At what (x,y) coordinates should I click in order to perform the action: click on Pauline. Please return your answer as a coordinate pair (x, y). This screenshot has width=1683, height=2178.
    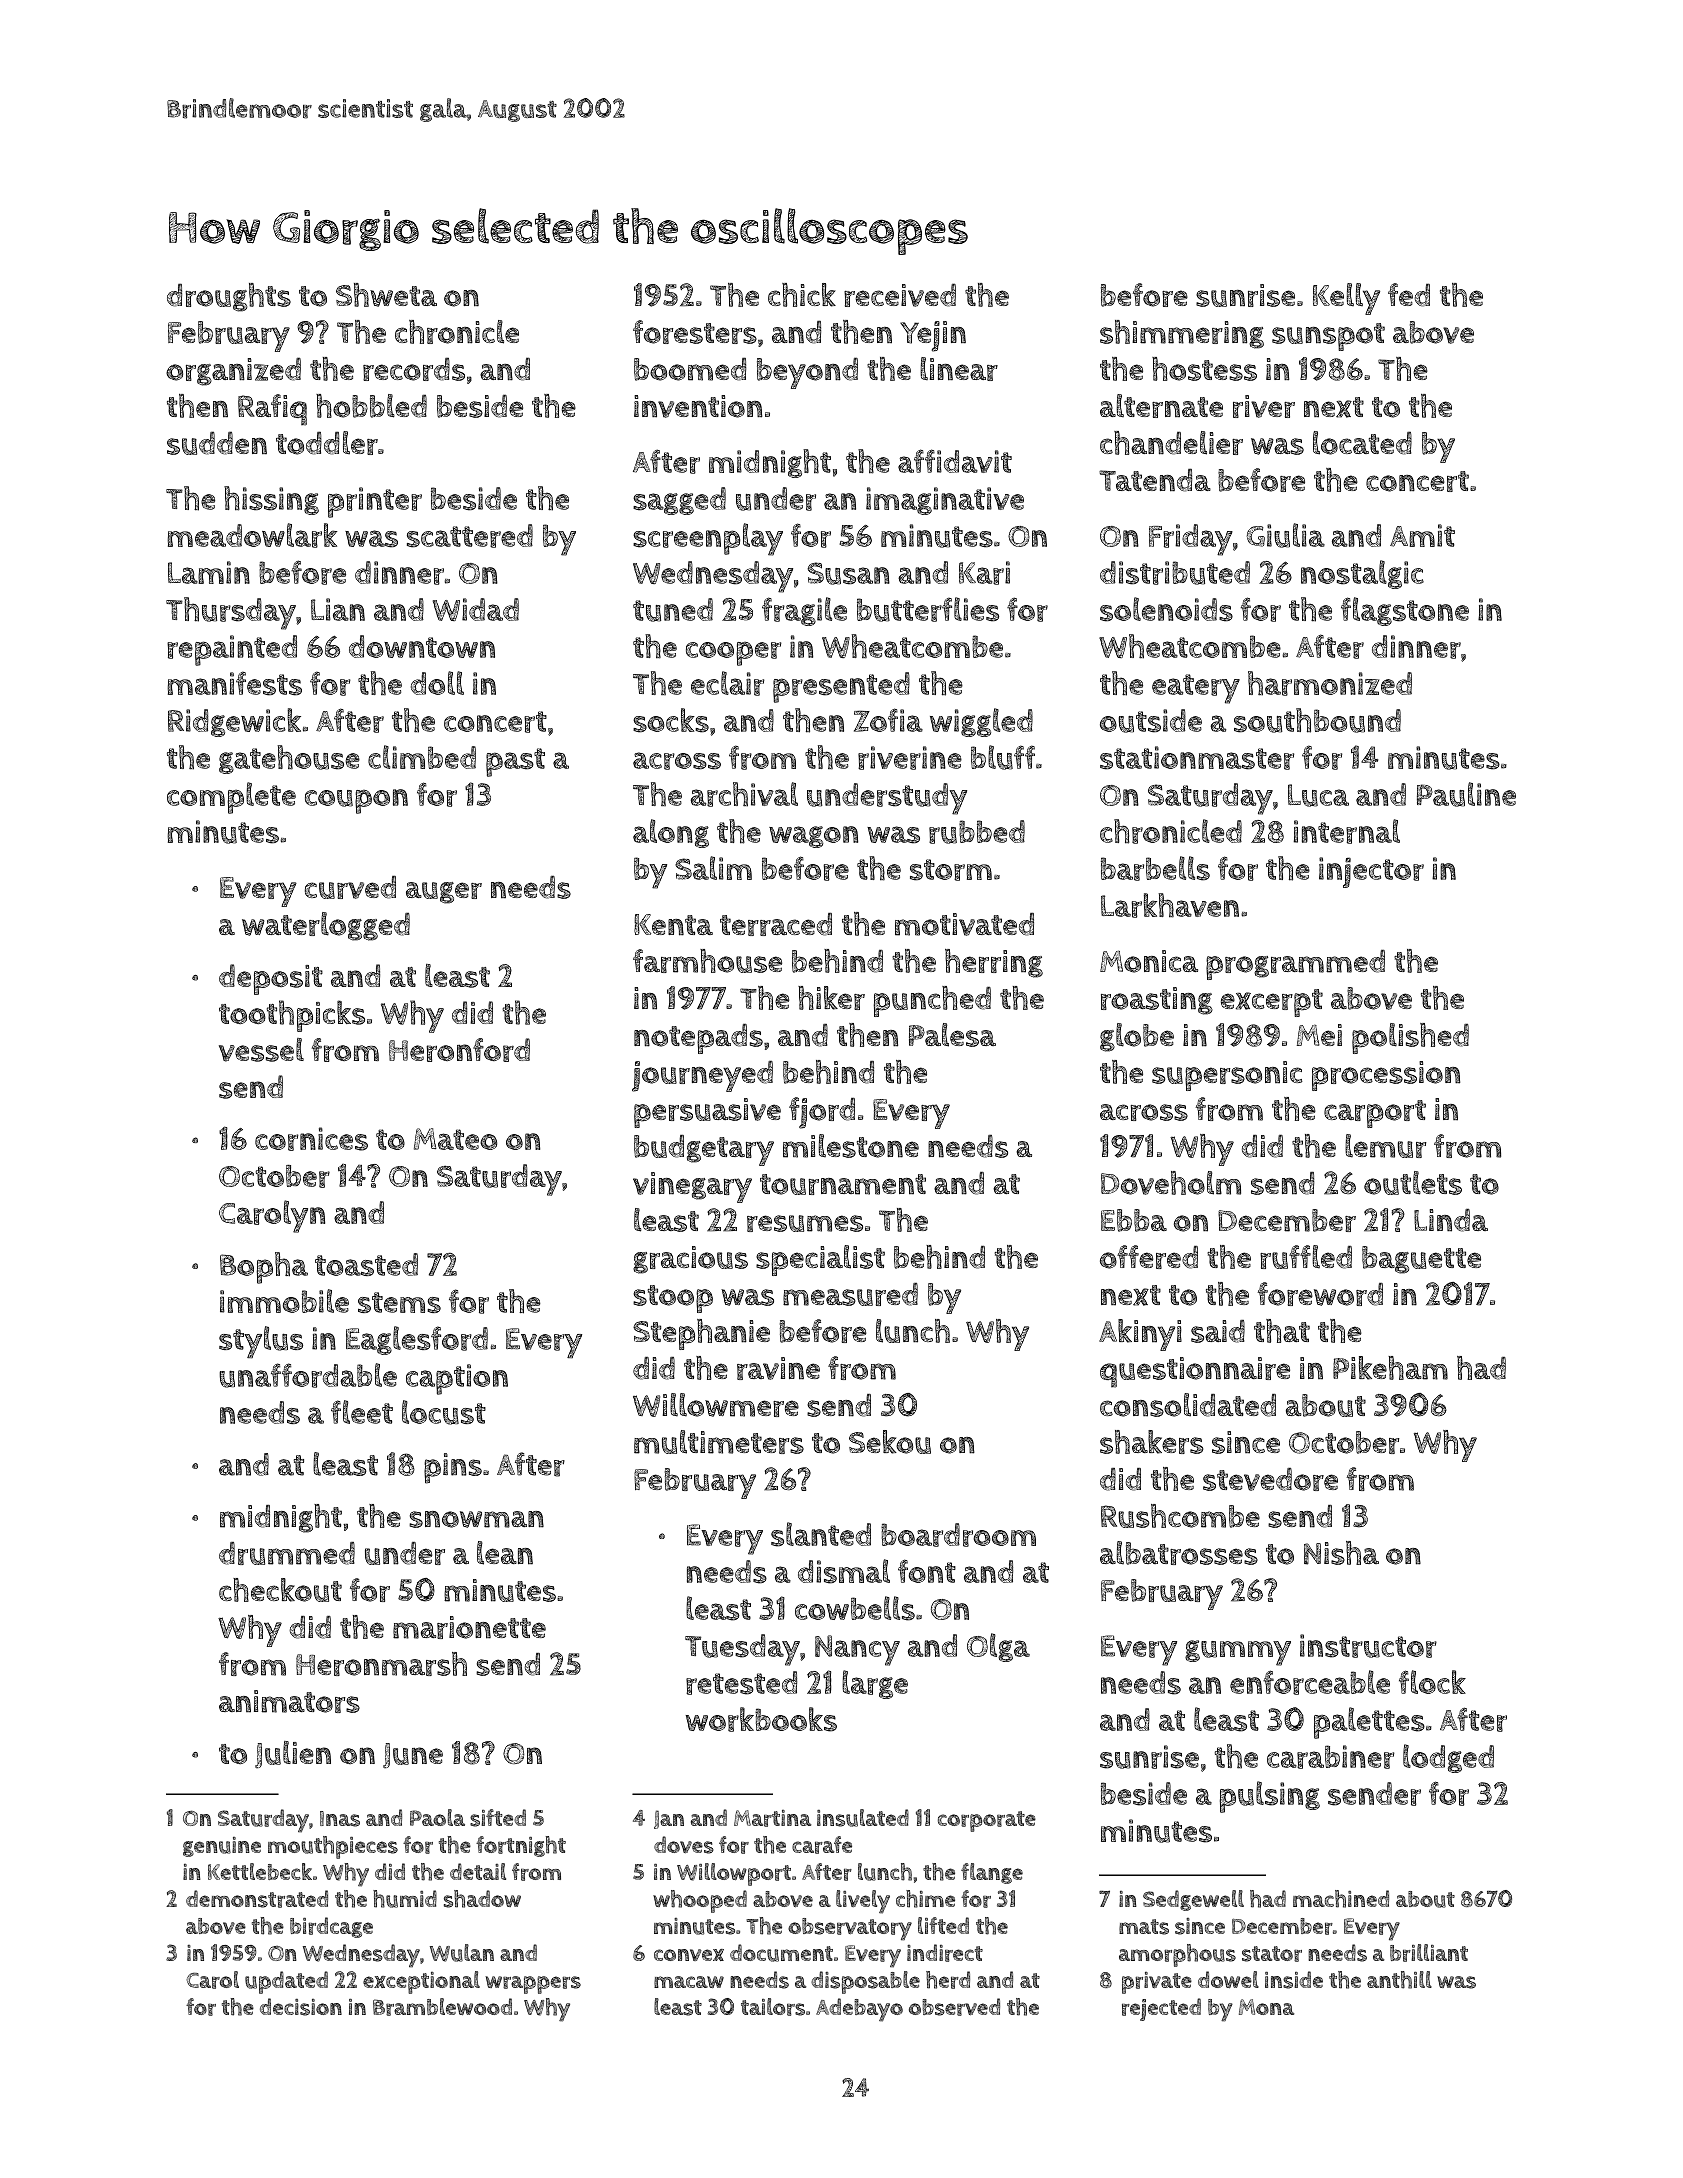
    Looking at the image, I should click on (1466, 794).
